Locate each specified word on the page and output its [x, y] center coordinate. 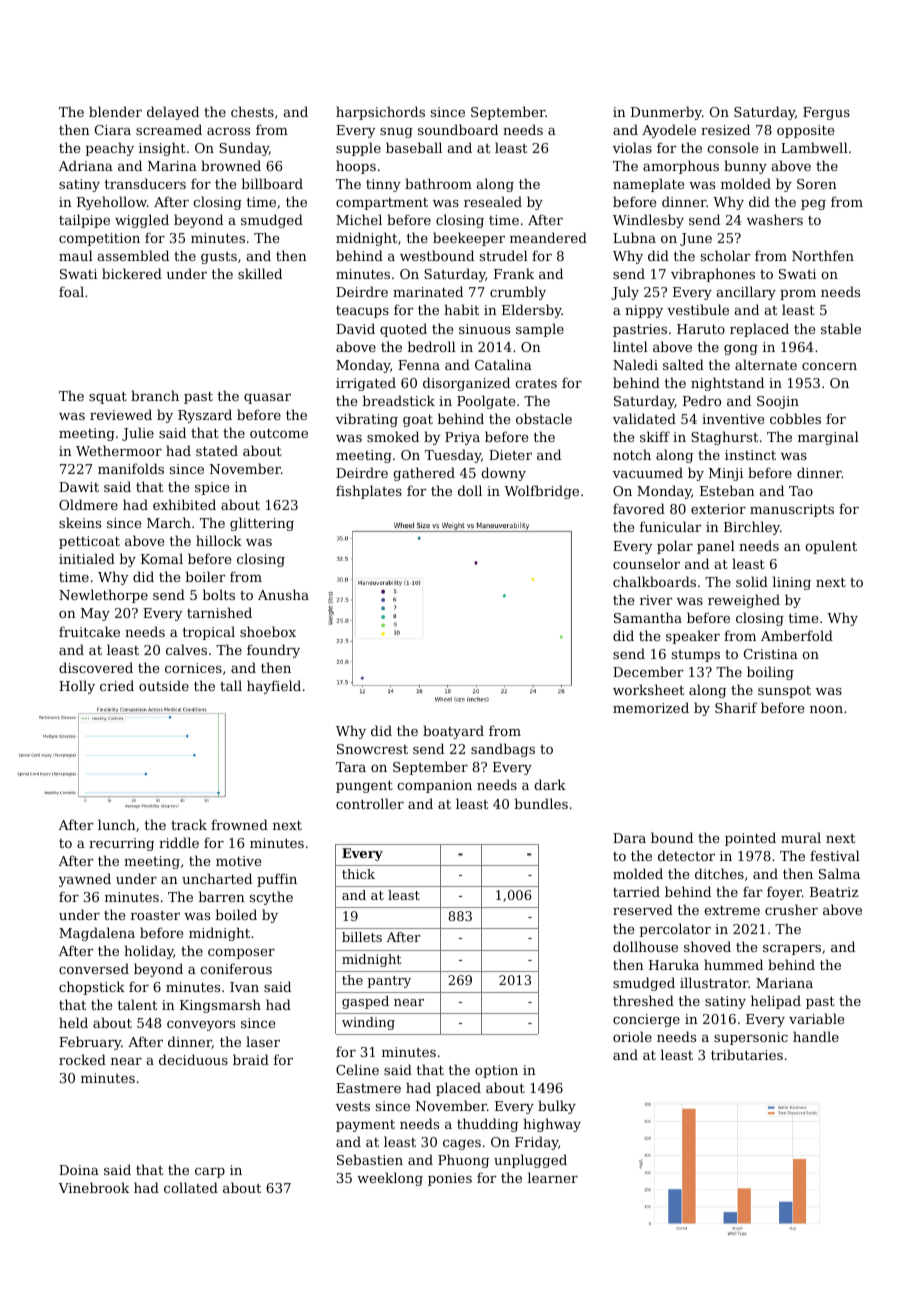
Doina [79, 1170]
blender [115, 111]
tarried [636, 891]
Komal [162, 558]
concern [829, 366]
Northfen [823, 255]
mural [801, 837]
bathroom [438, 183]
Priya [462, 438]
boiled [236, 914]
